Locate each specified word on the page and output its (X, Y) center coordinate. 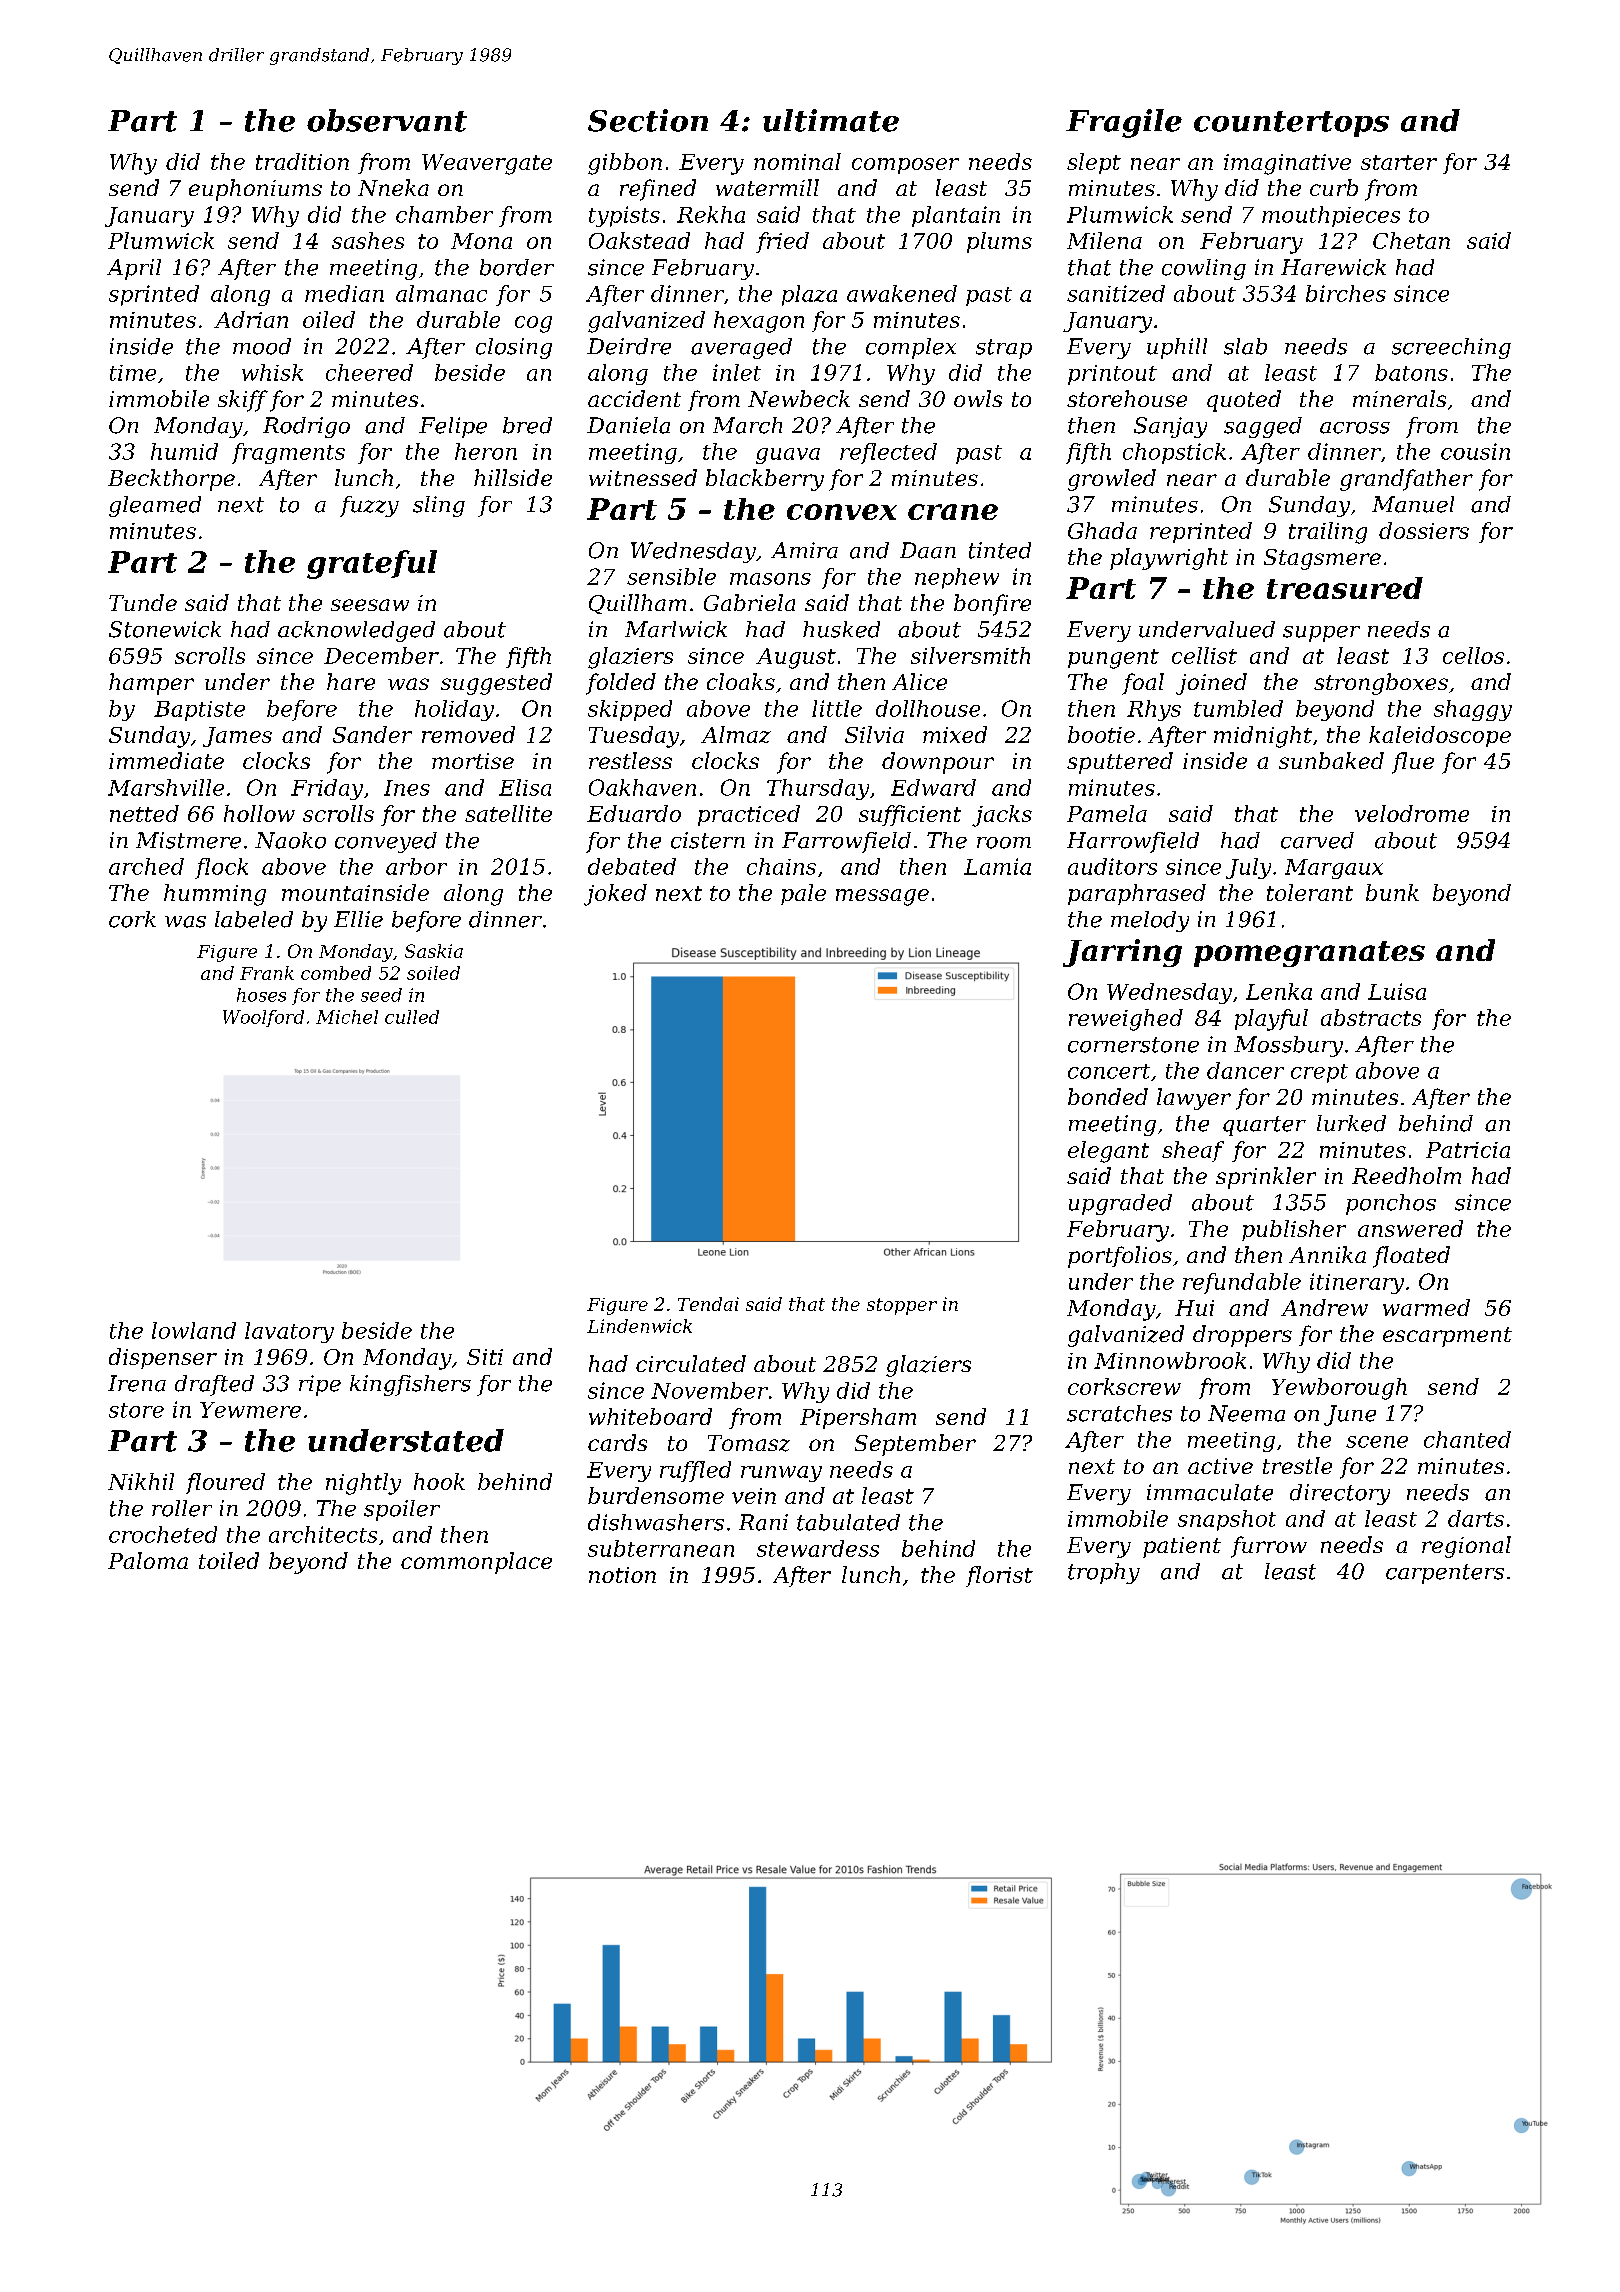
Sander (372, 734)
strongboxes (1381, 684)
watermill (767, 187)
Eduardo (634, 813)
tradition (302, 161)
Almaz (736, 734)
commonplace (476, 1563)
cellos (1473, 655)
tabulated (848, 1522)
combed (336, 973)
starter (1399, 162)
